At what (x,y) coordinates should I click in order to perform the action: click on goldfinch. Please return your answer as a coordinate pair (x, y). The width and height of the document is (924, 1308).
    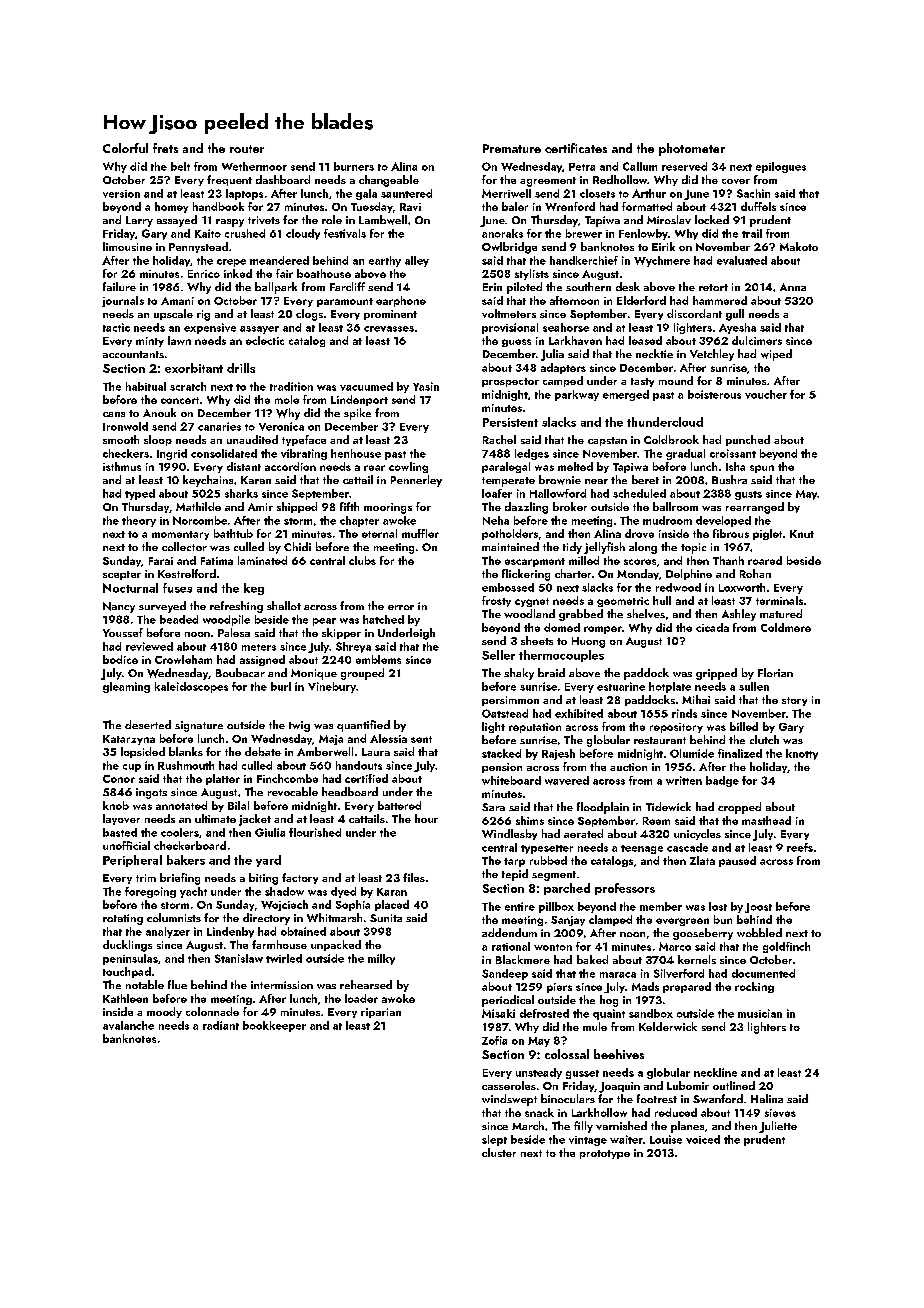
    Looking at the image, I should click on (786, 947).
